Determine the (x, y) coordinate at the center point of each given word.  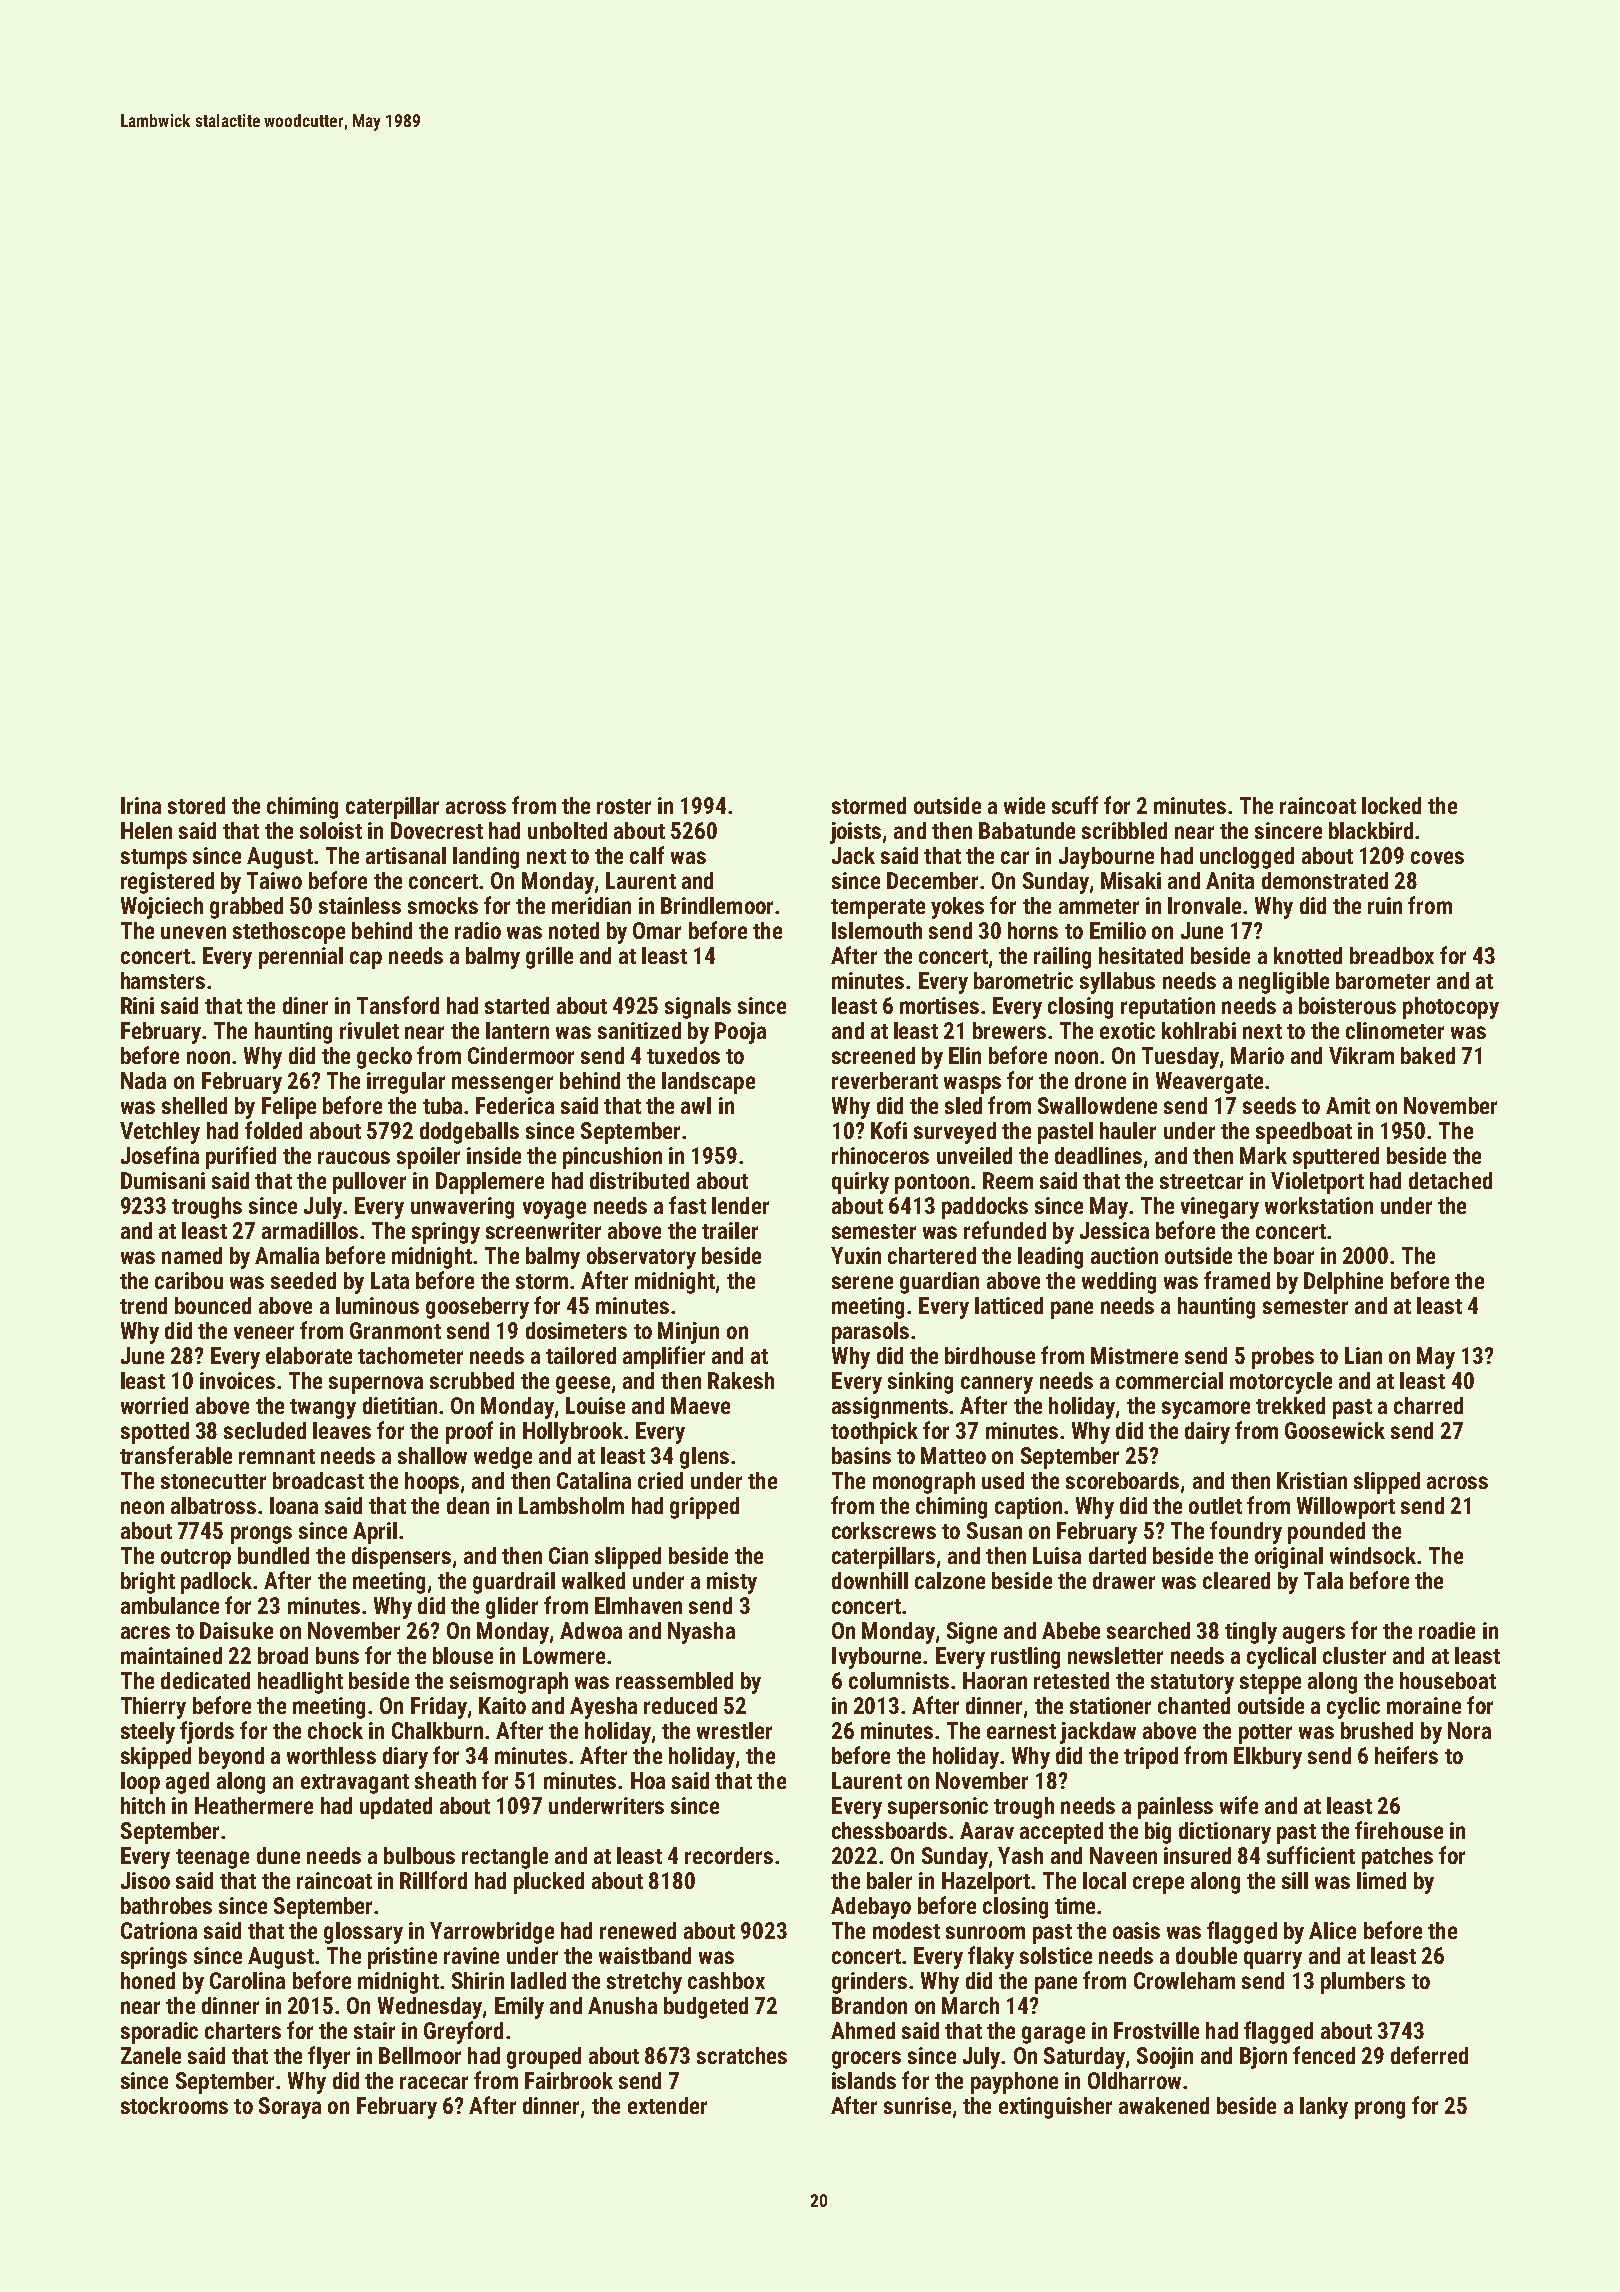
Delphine (1343, 1283)
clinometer (1395, 1030)
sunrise (917, 2105)
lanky (1324, 2108)
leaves (342, 1430)
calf (647, 855)
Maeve (700, 1405)
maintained (171, 1655)
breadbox (1392, 955)
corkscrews (884, 1530)
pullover (369, 1183)
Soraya (290, 2108)
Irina (141, 805)
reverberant (885, 1080)
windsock (1374, 1555)
